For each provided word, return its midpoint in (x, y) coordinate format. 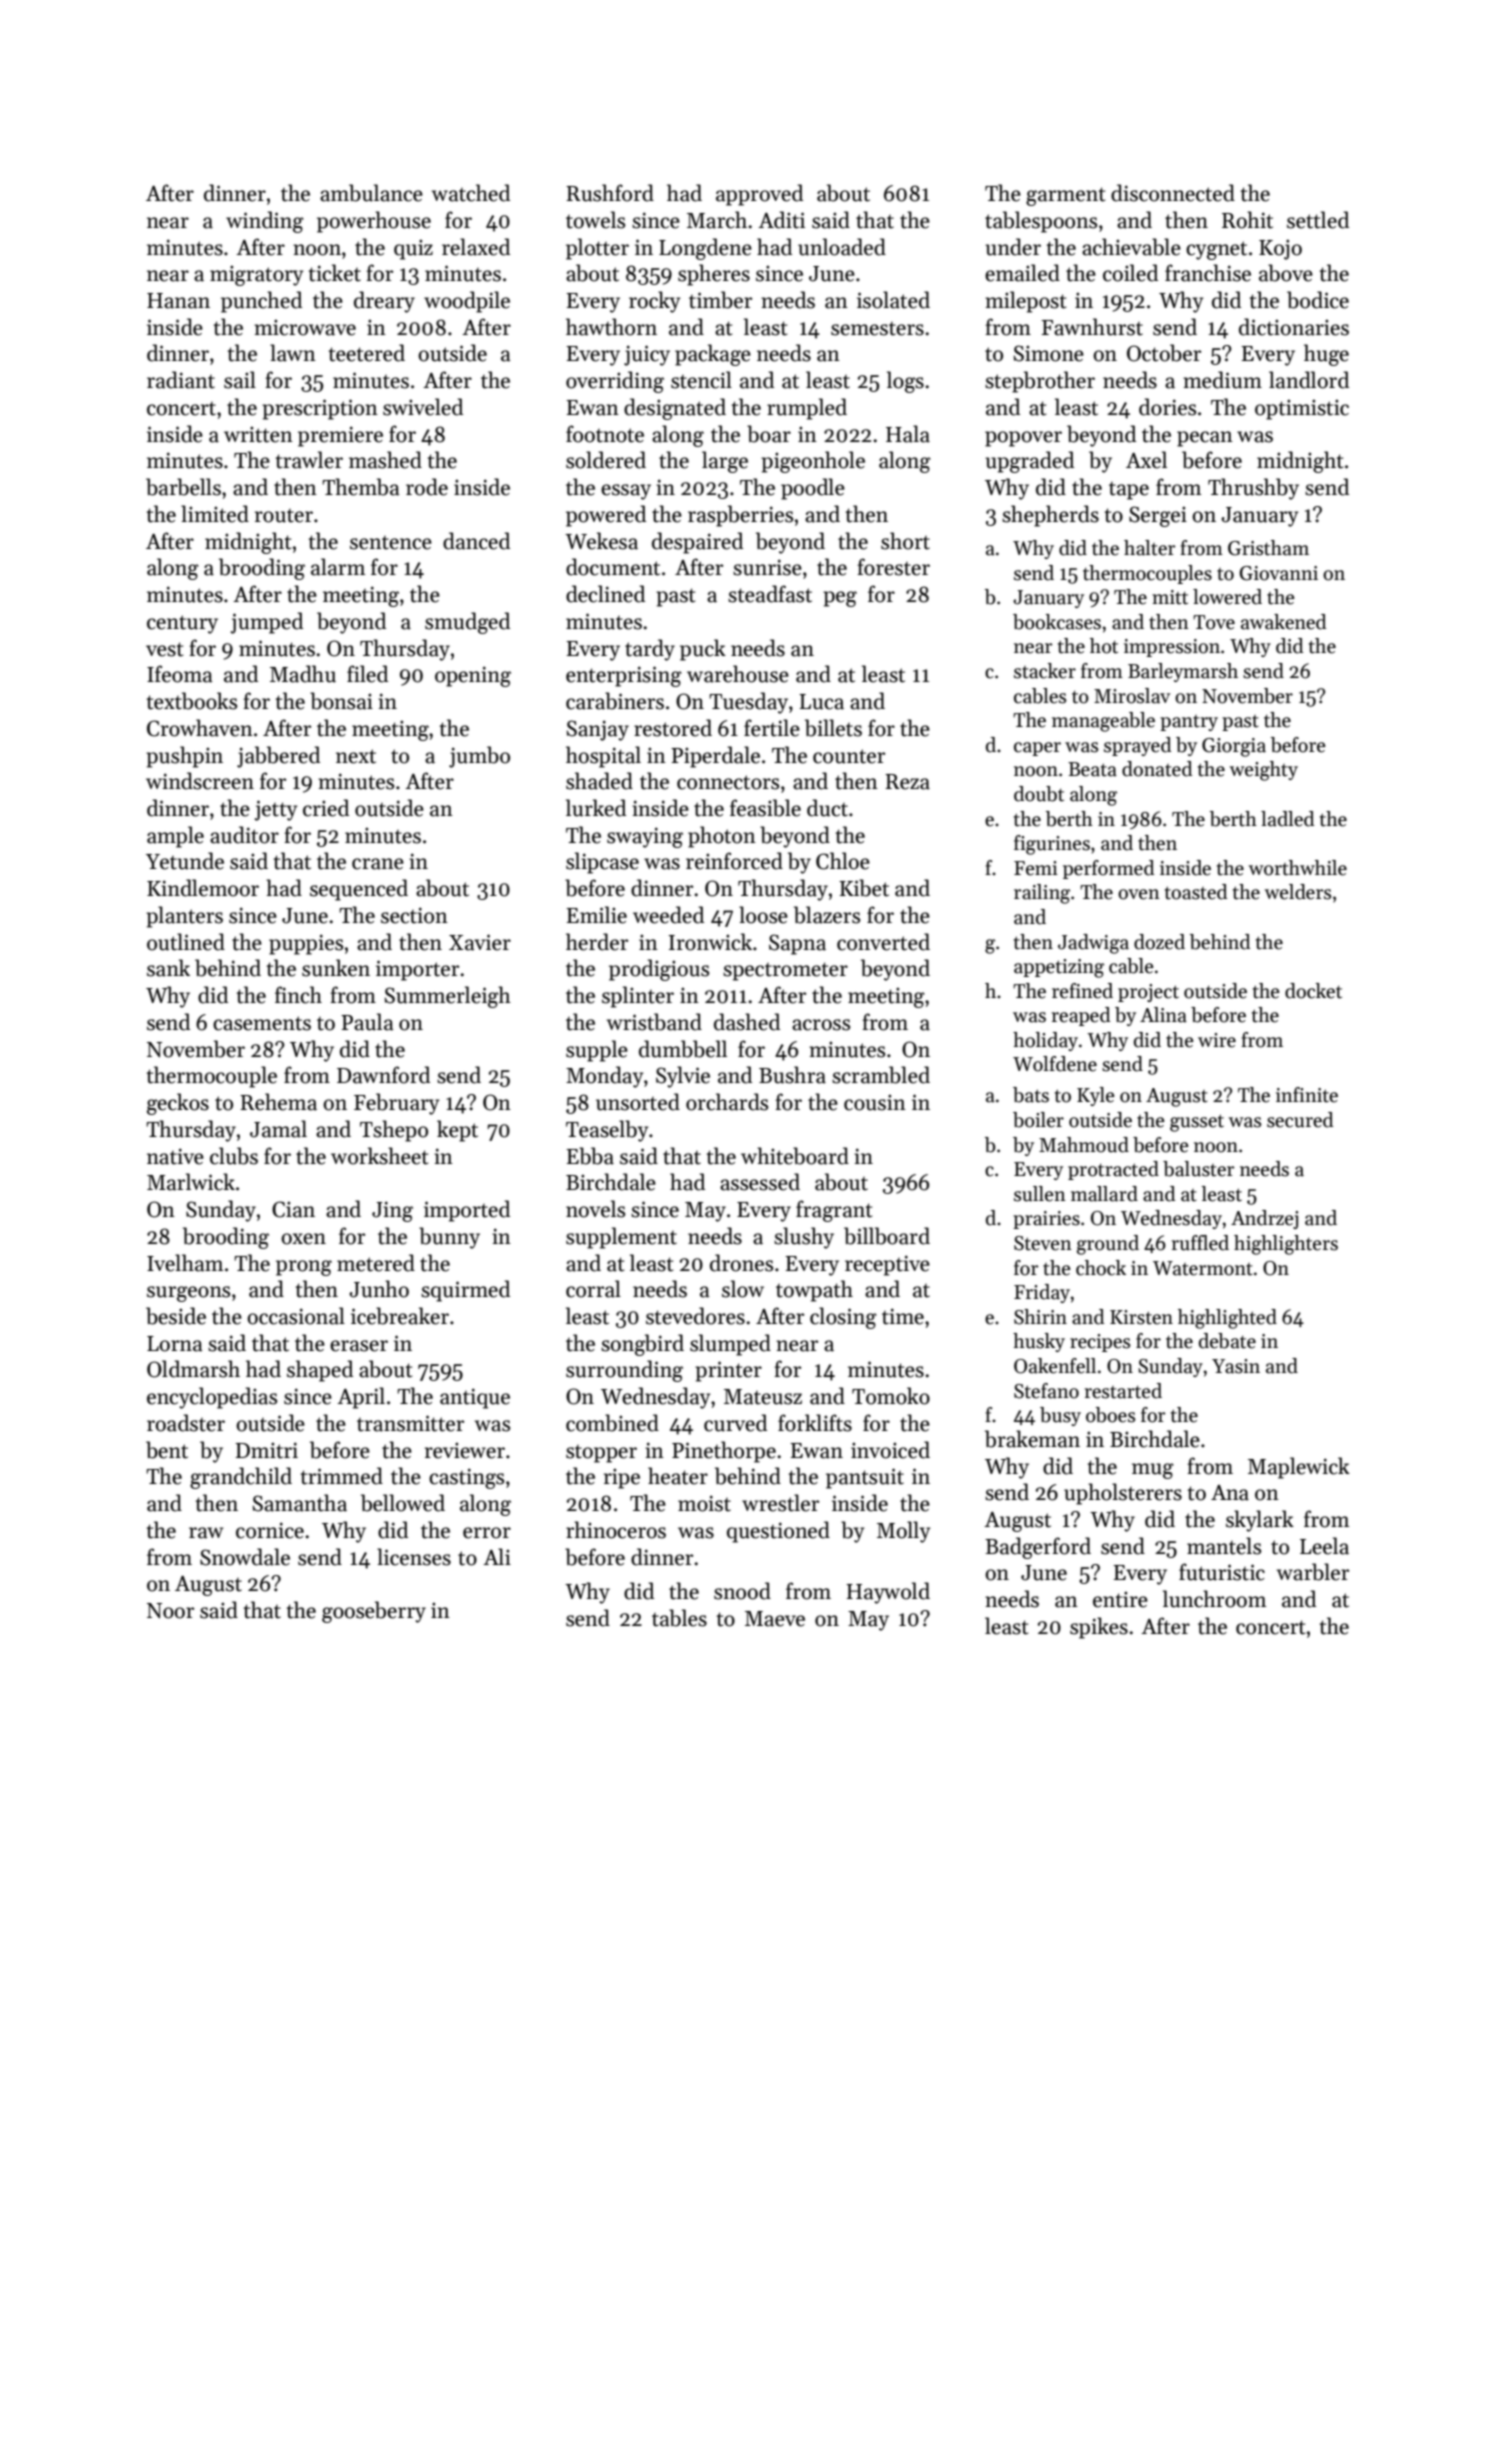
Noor (170, 1611)
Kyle (1096, 1096)
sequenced (359, 890)
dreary (384, 302)
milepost (1025, 302)
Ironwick (710, 942)
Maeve (775, 1619)
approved (759, 195)
